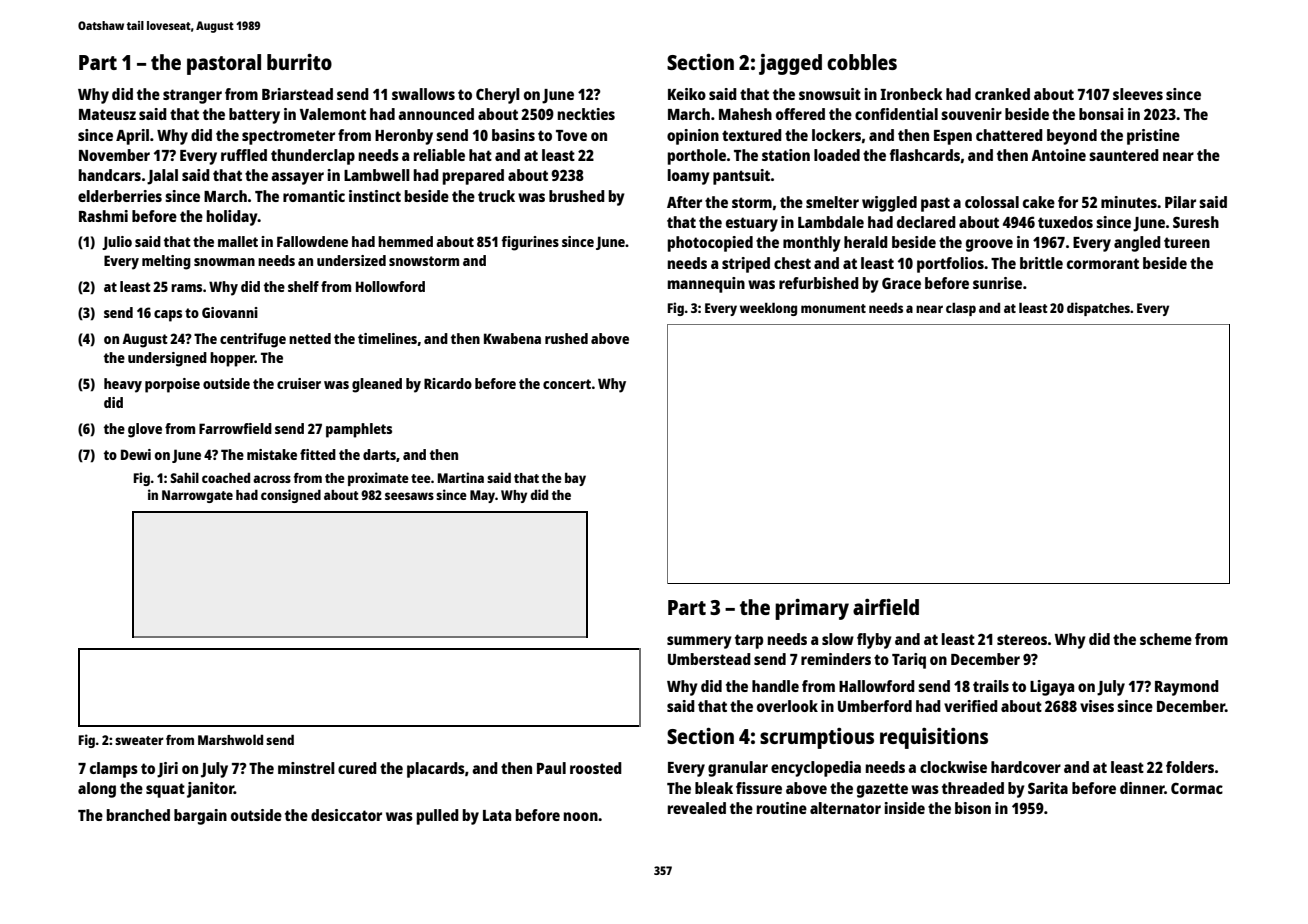 The image size is (1308, 924). Describe the element at coordinates (1180, 202) in the screenshot. I see `Pilar` at that location.
